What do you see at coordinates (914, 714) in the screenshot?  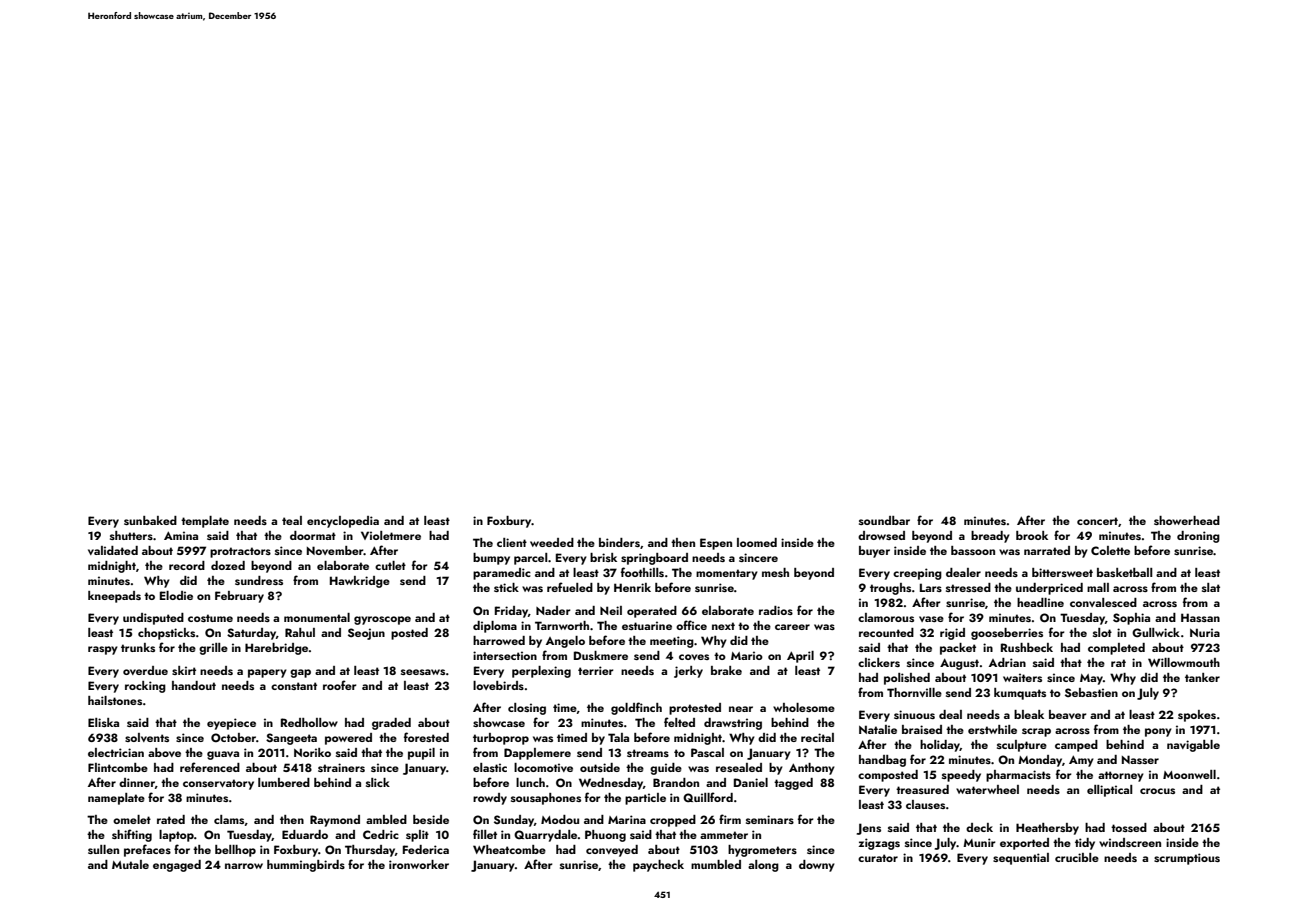 I see `sinuous` at bounding box center [914, 714].
